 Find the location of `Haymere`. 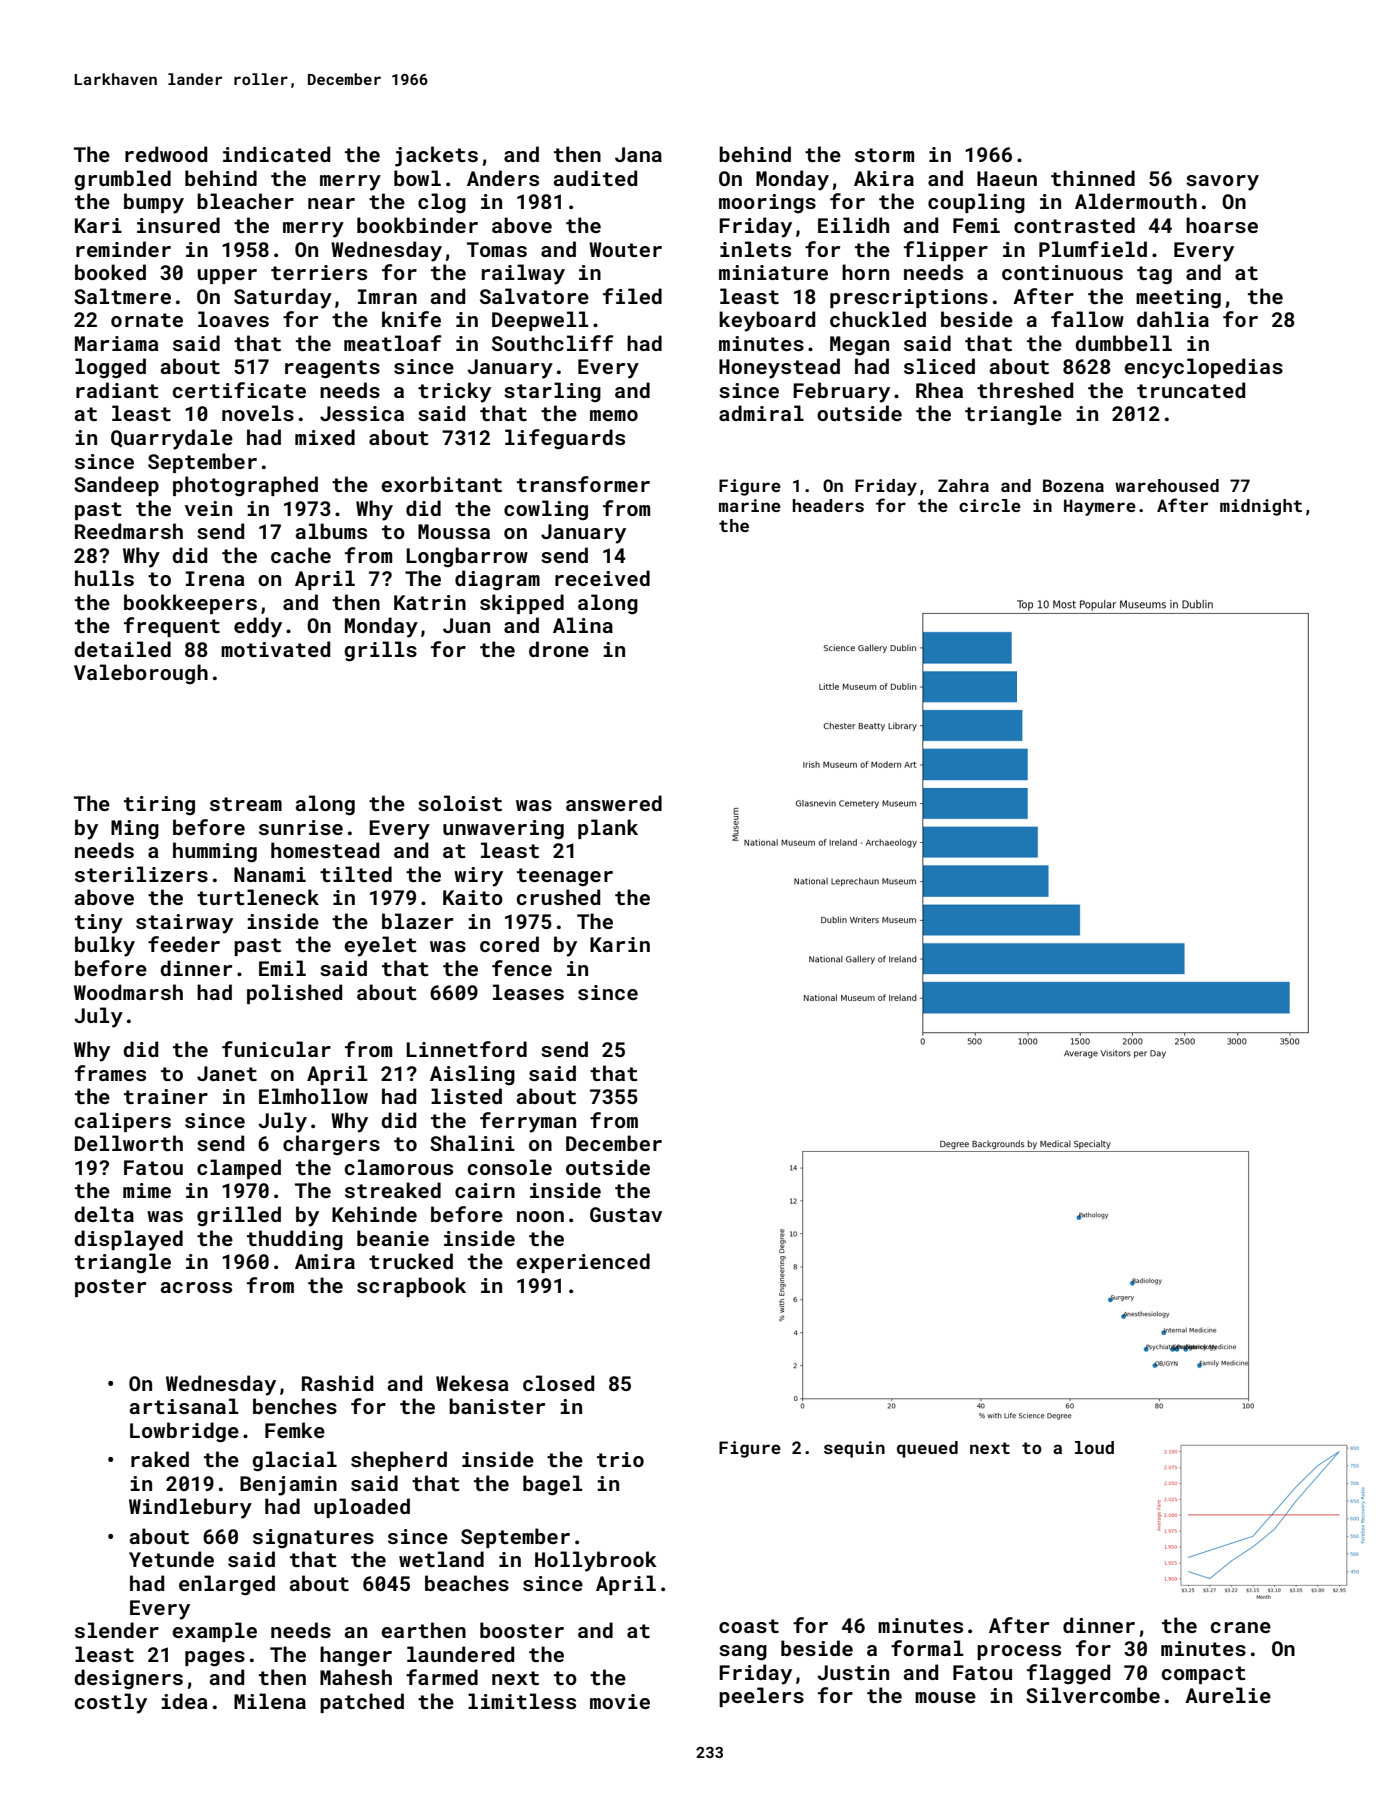

Haymere is located at coordinates (1100, 507).
